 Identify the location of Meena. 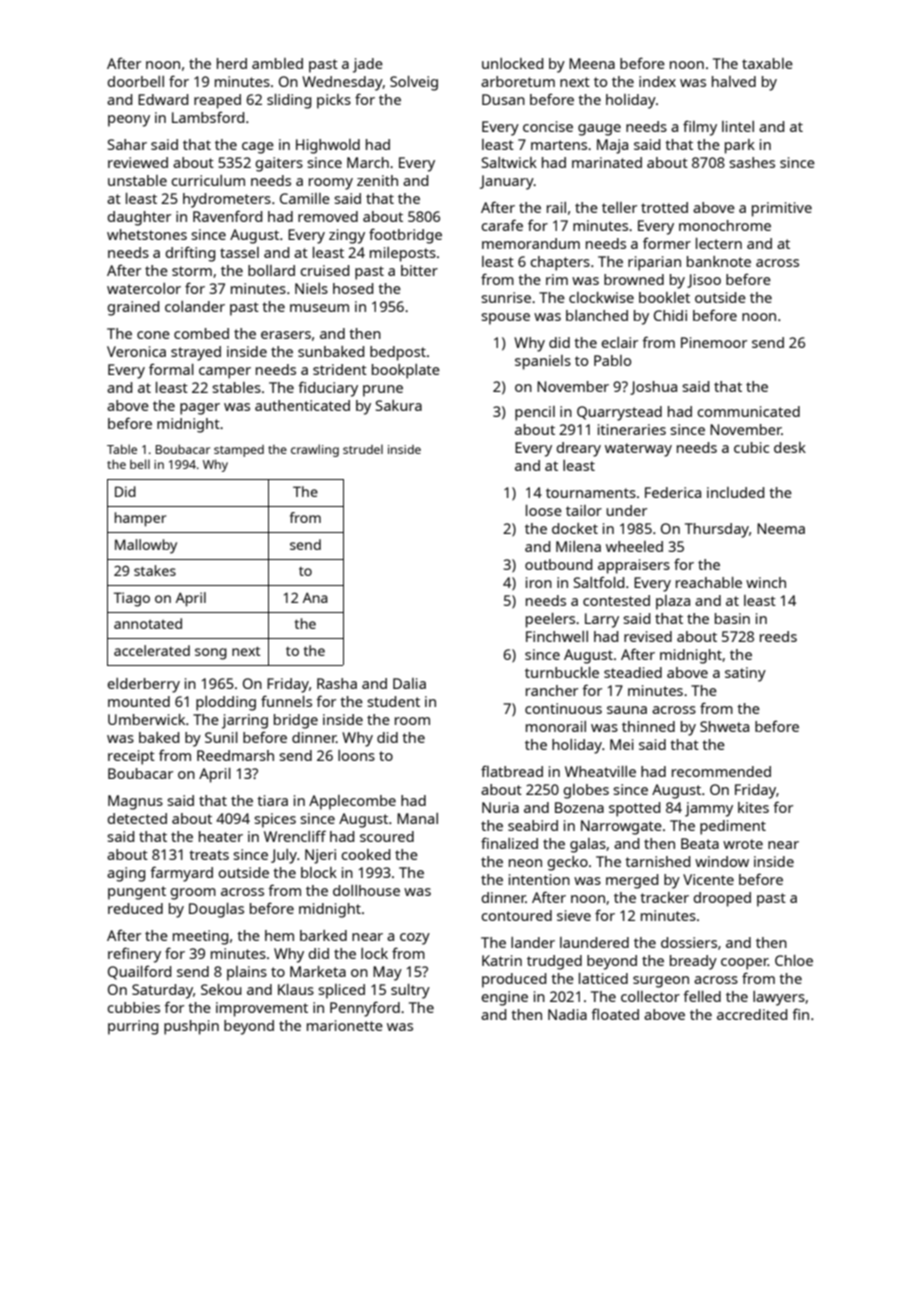
(592, 63).
